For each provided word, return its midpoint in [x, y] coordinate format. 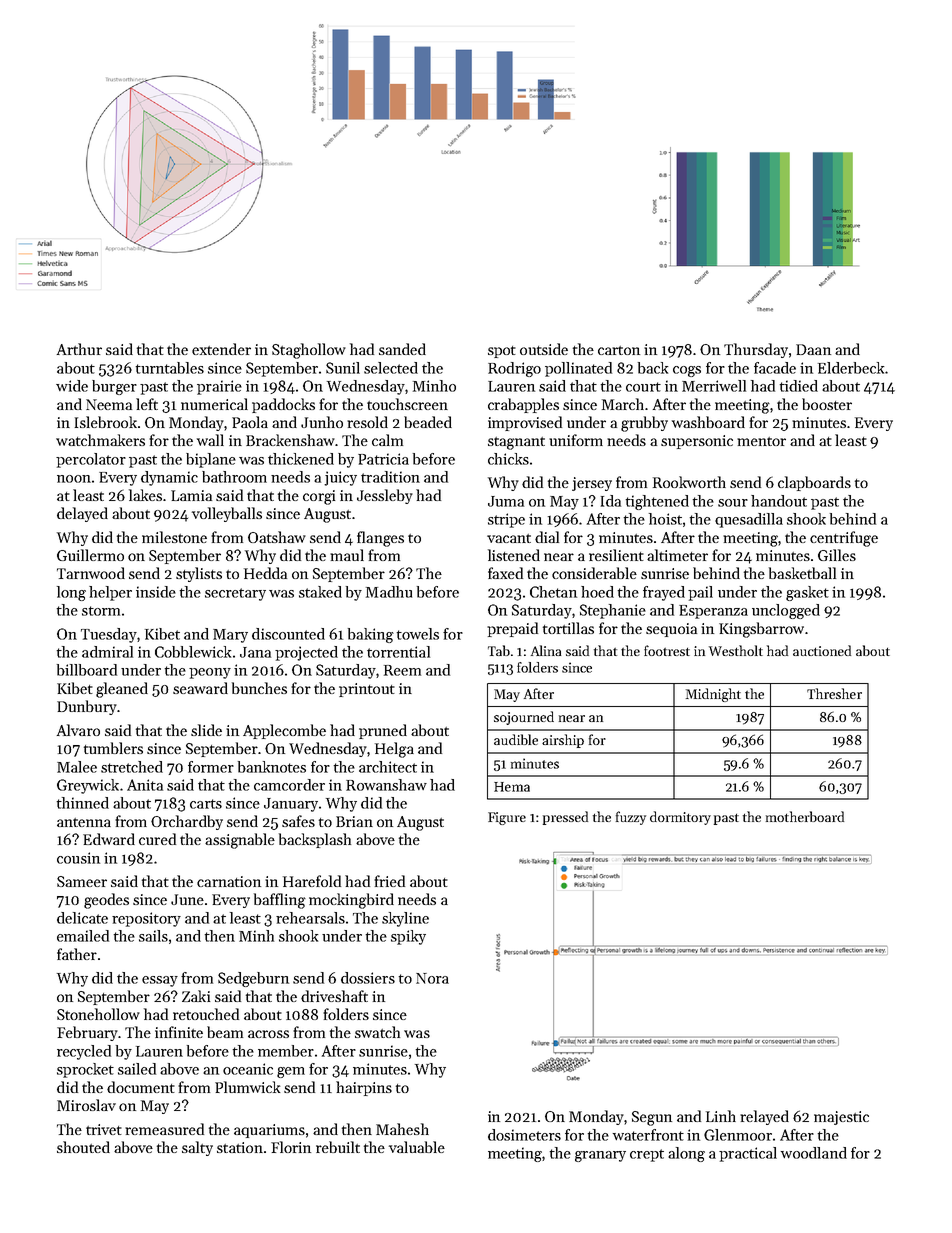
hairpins [364, 1088]
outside [544, 349]
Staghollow [309, 351]
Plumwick [247, 1087]
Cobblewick [193, 652]
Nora [432, 978]
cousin [78, 858]
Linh [721, 1116]
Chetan [553, 592]
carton [619, 350]
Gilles [837, 555]
